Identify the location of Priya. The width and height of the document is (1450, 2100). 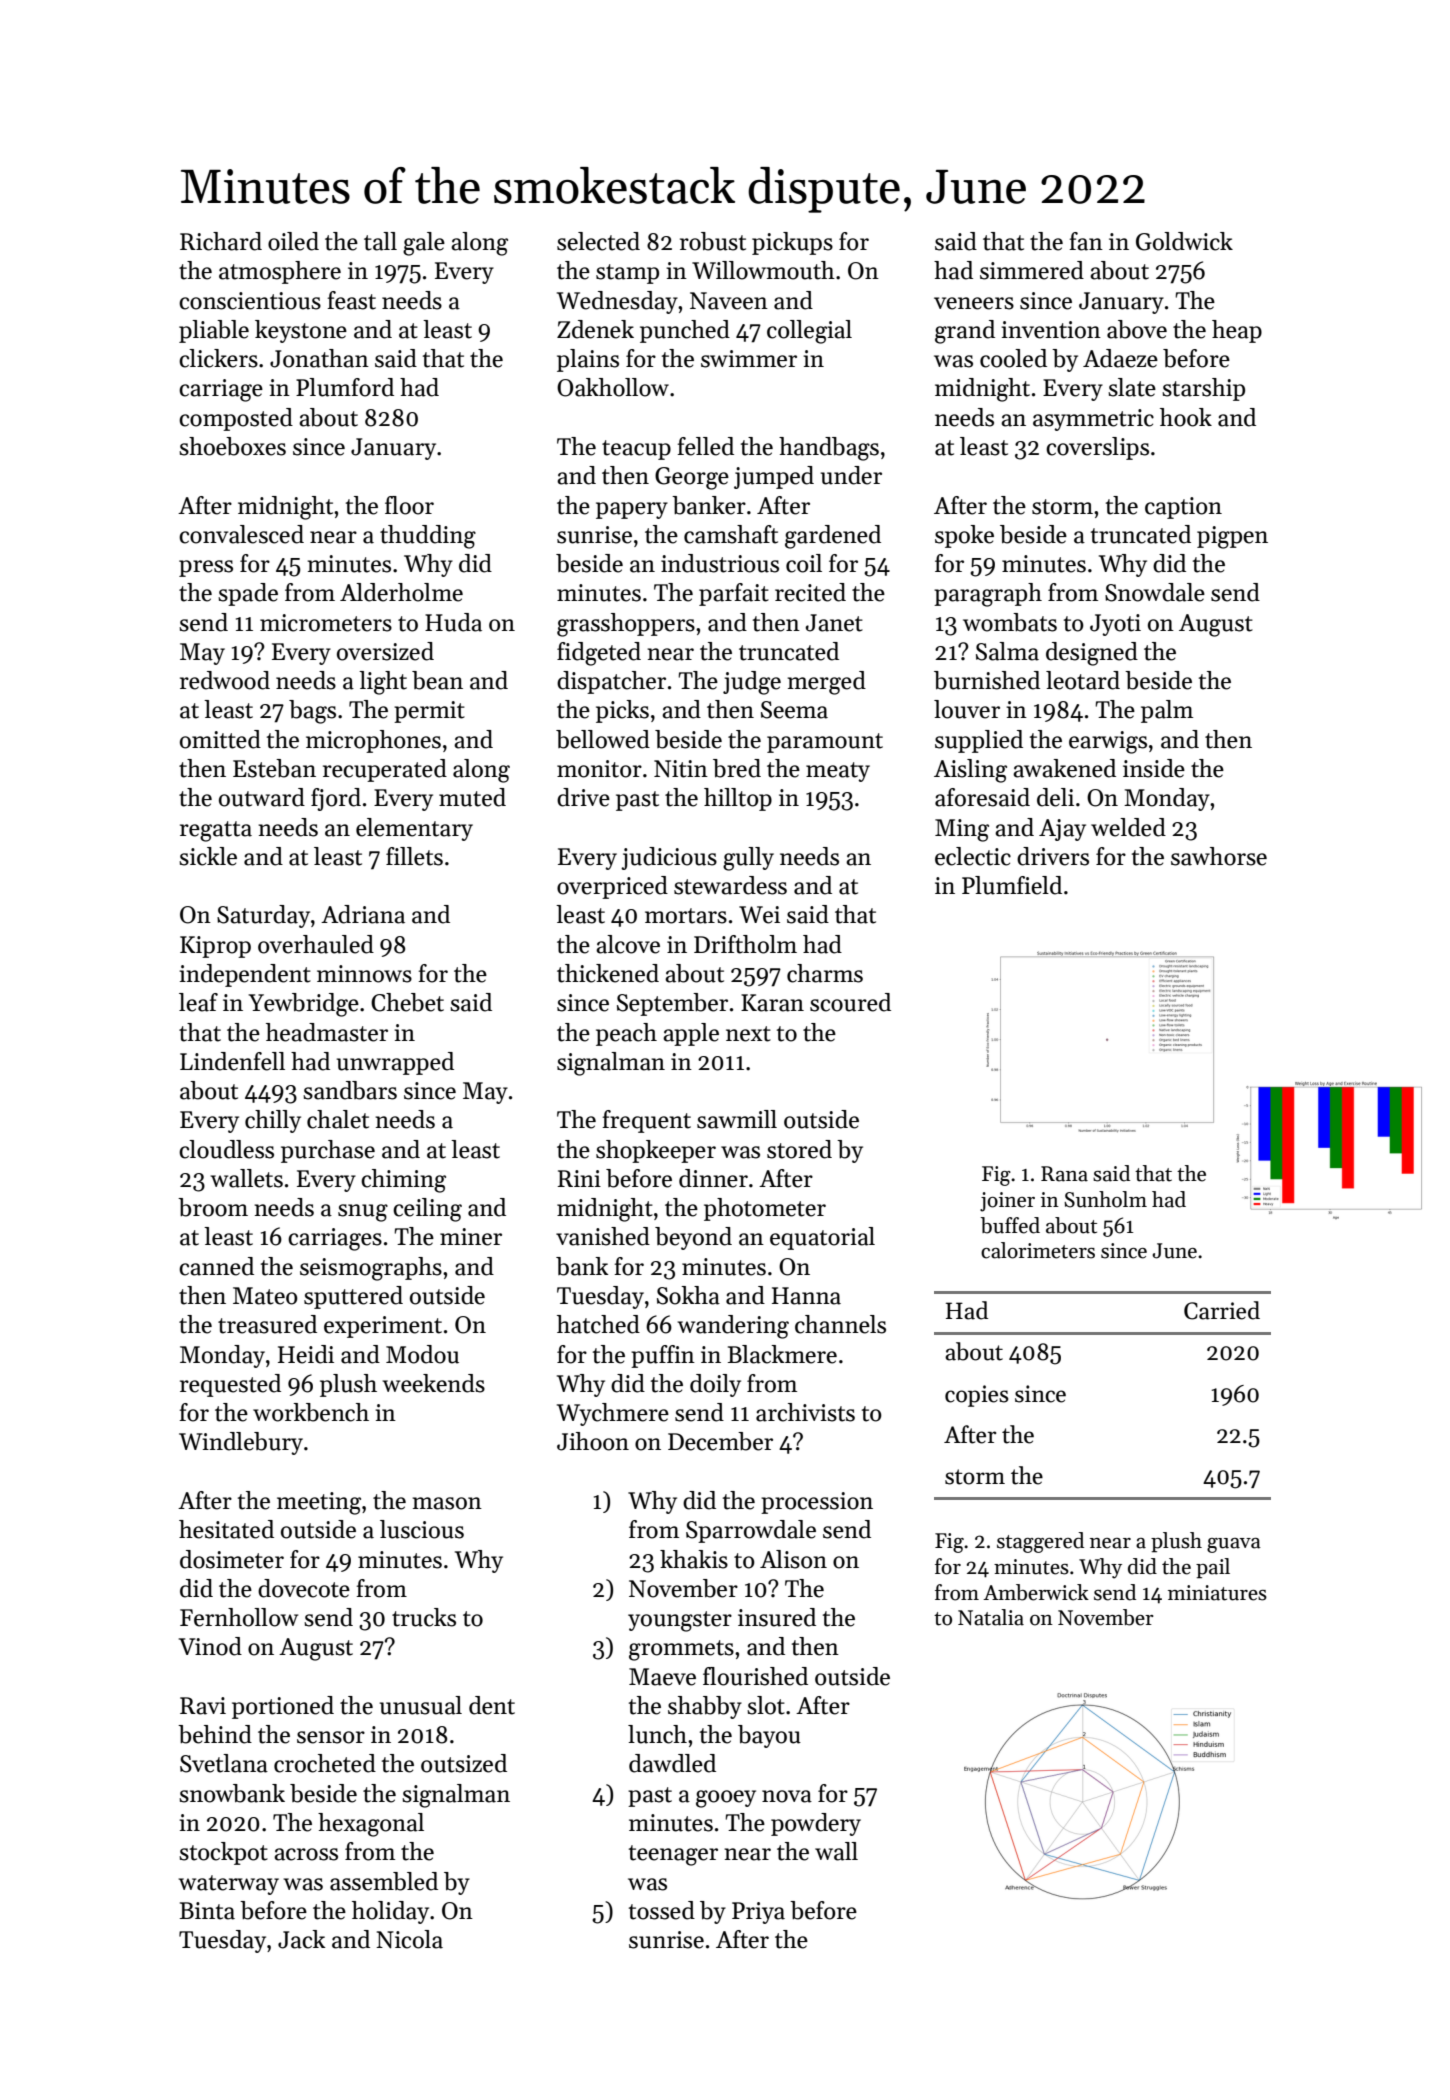
(758, 1913).
